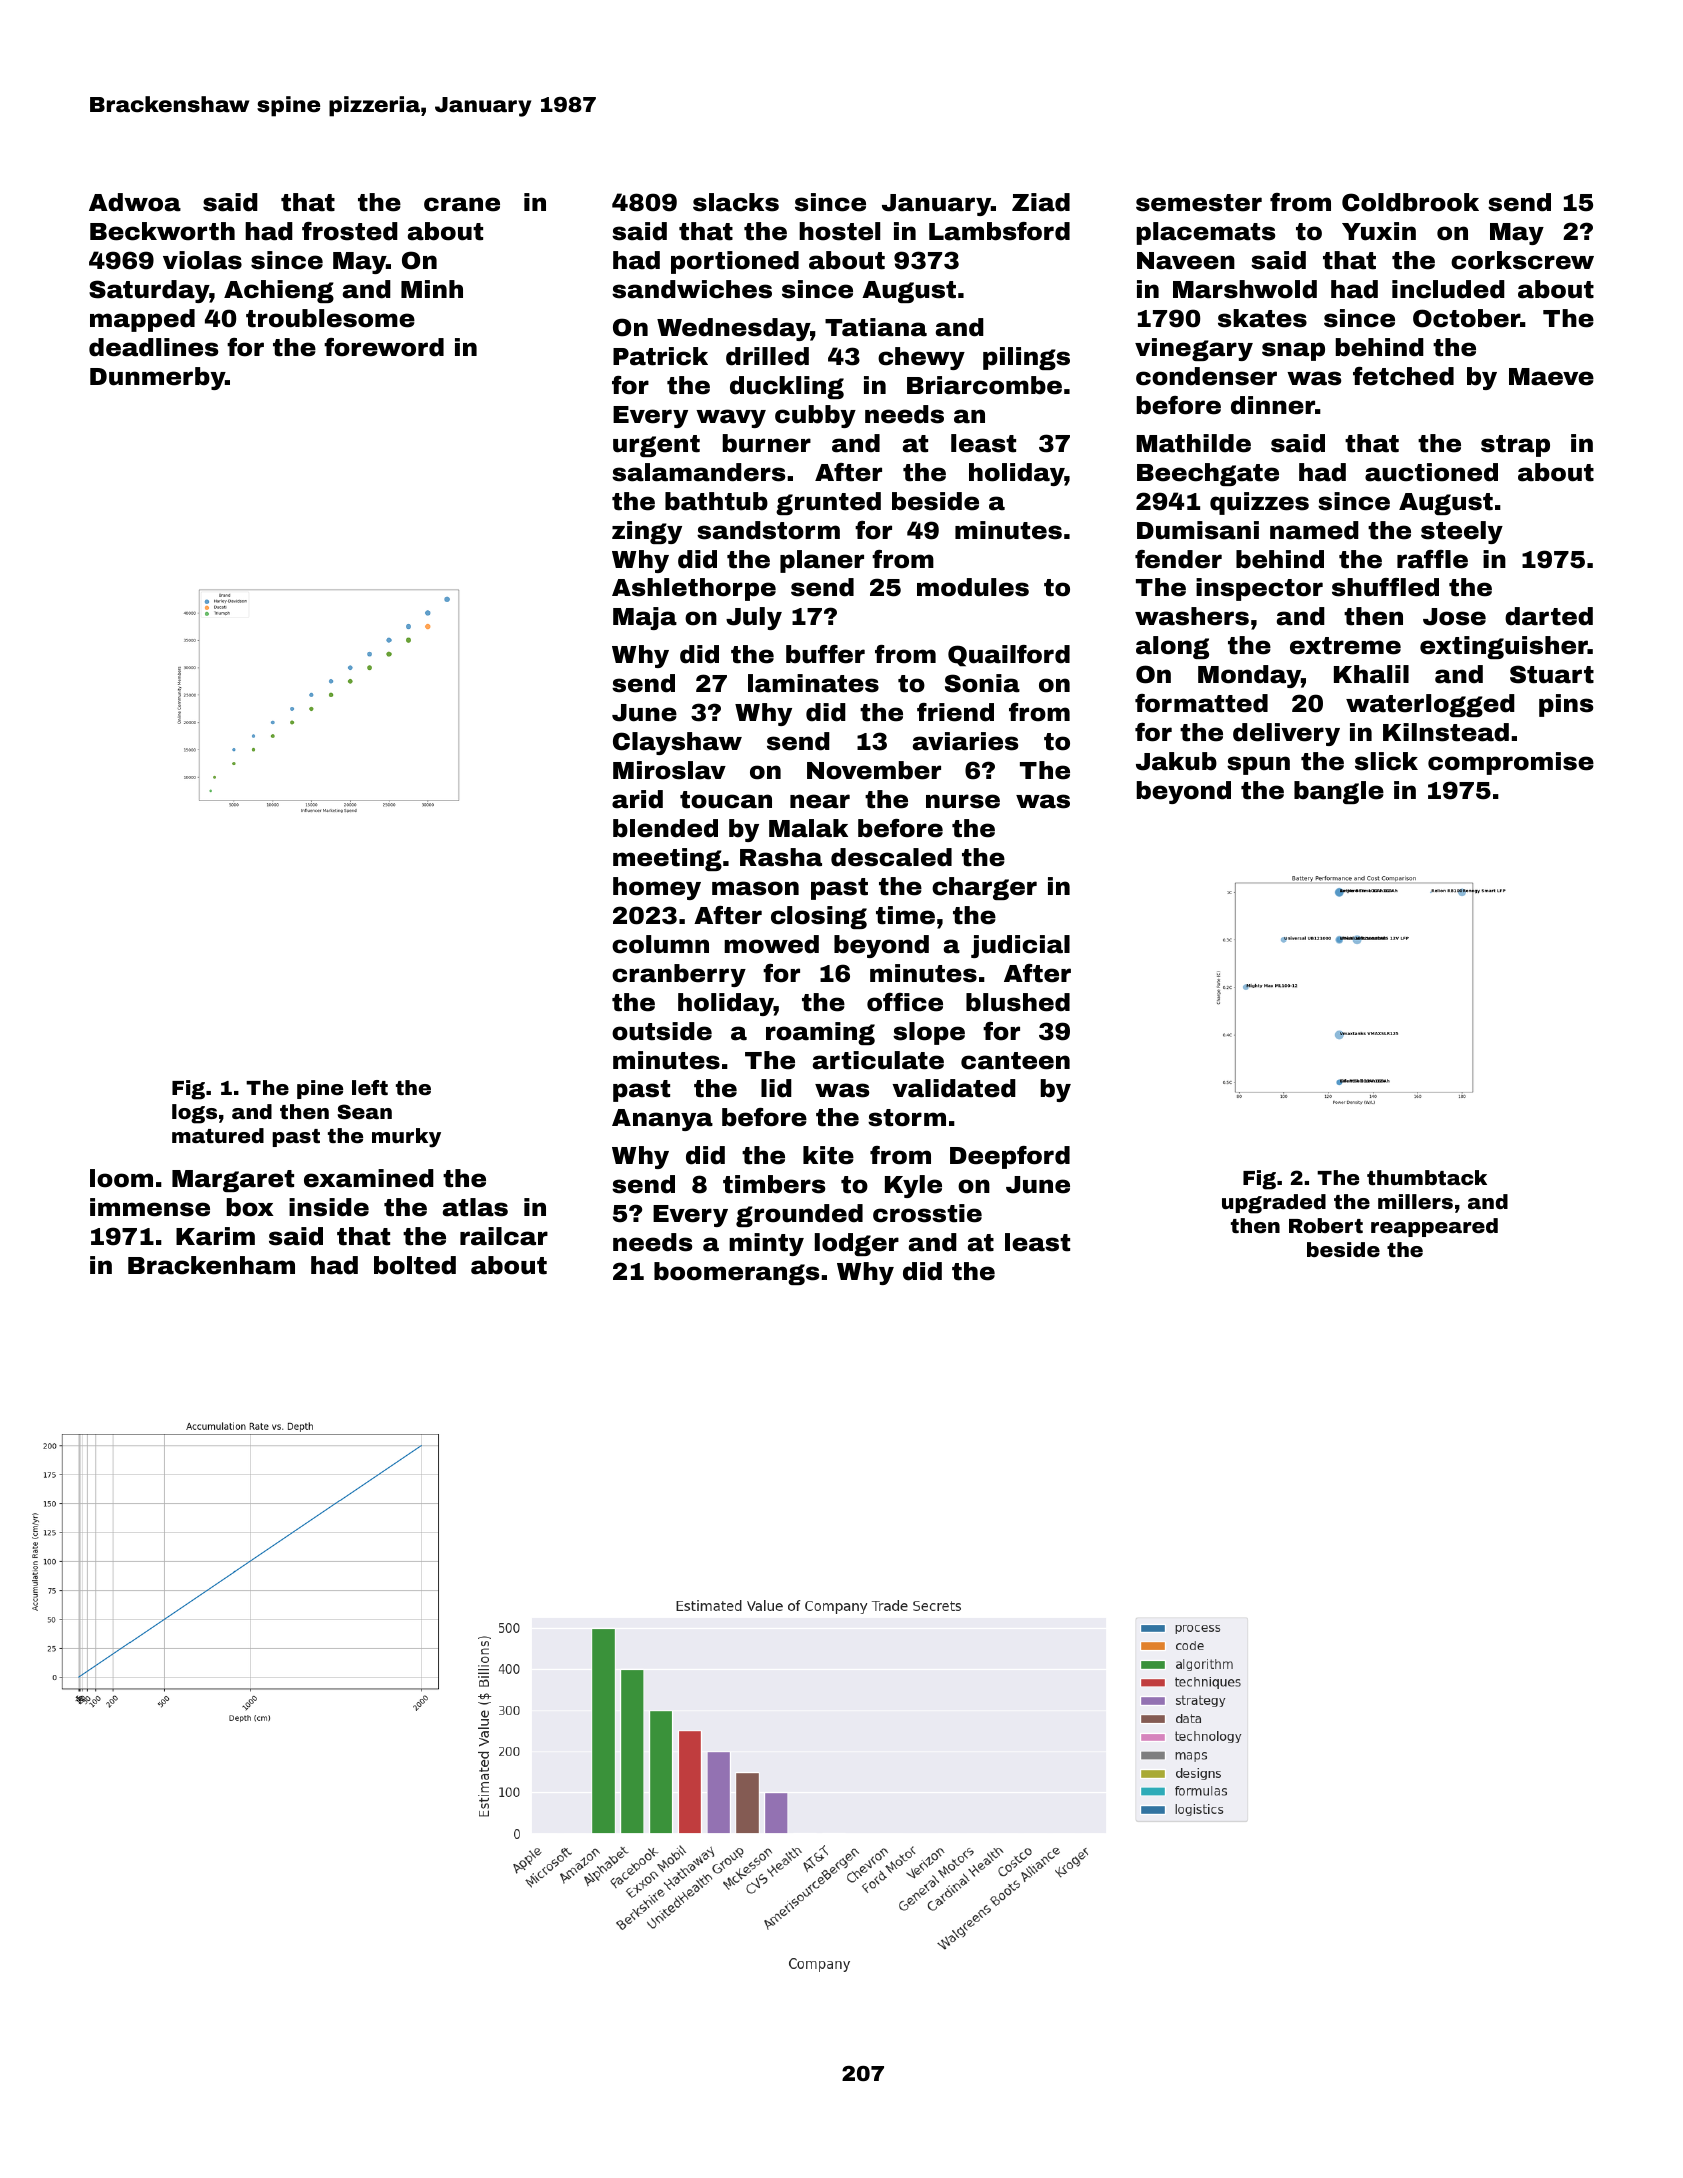 This screenshot has width=1683, height=2178. What do you see at coordinates (1018, 1002) in the screenshot?
I see `blushed` at bounding box center [1018, 1002].
